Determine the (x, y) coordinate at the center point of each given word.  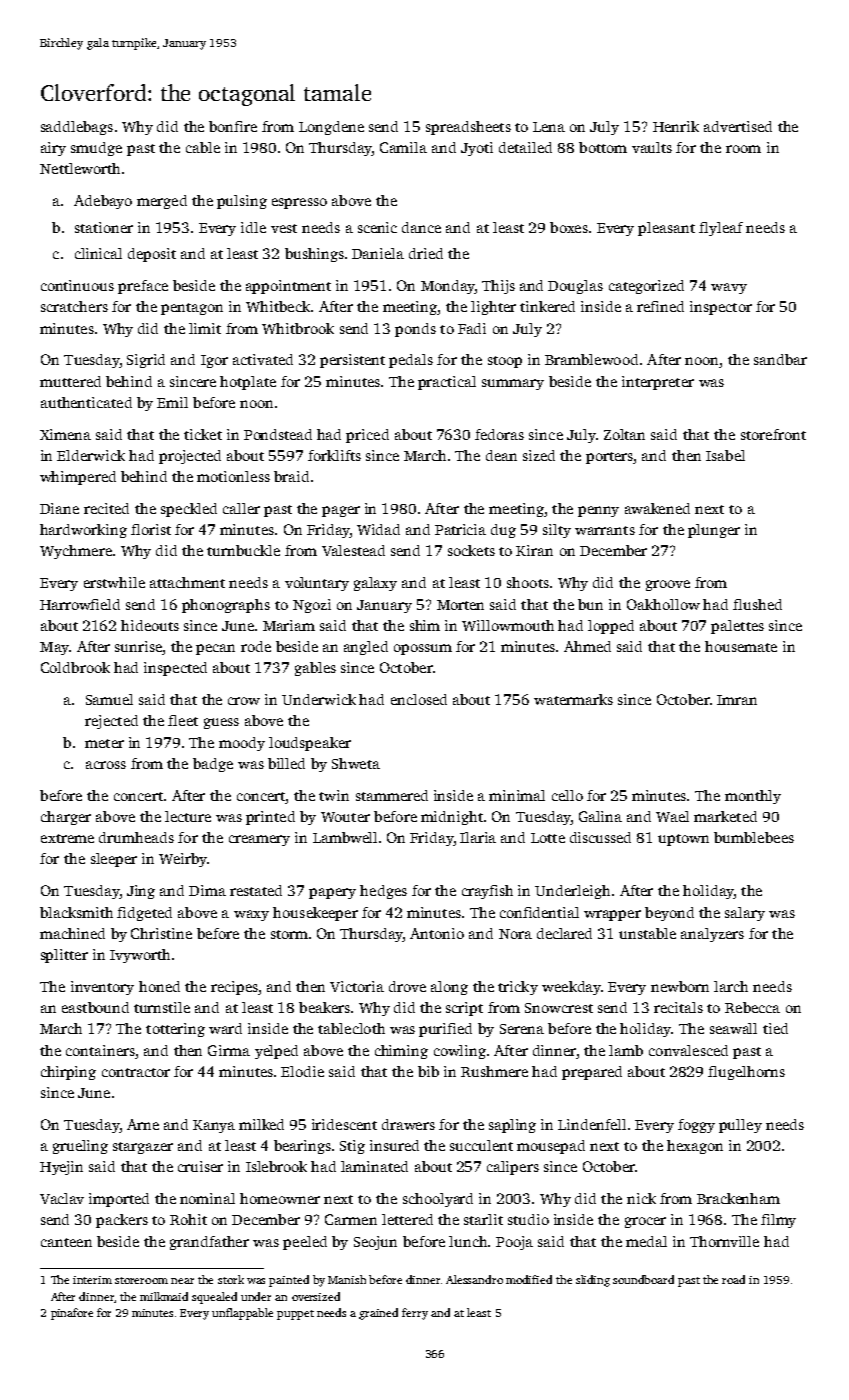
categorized (646, 287)
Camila (403, 147)
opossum (423, 649)
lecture (188, 816)
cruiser (200, 1166)
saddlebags (77, 128)
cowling (460, 1052)
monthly (753, 797)
